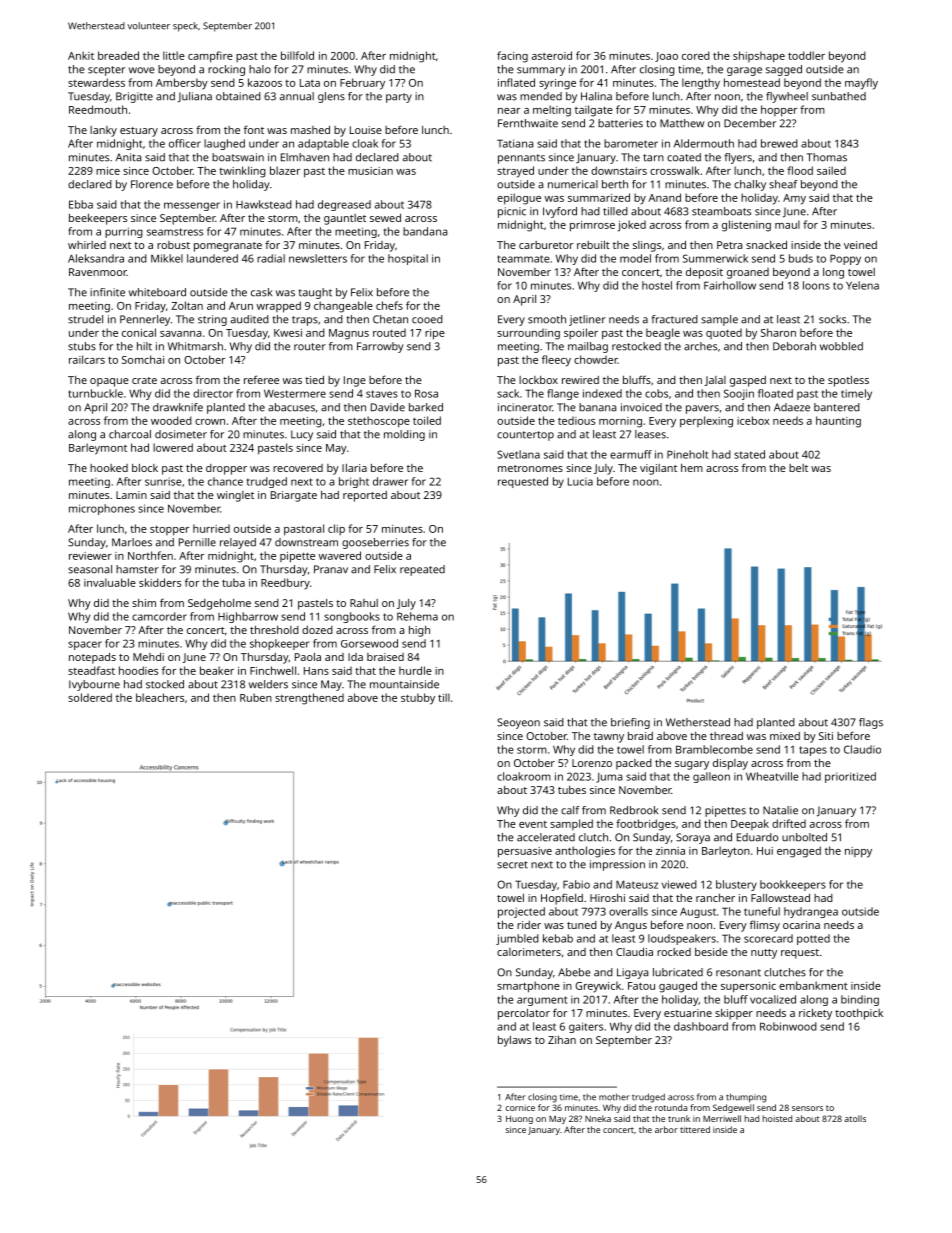 The width and height of the document is (952, 1233). What do you see at coordinates (519, 1120) in the document?
I see `Huong` at bounding box center [519, 1120].
